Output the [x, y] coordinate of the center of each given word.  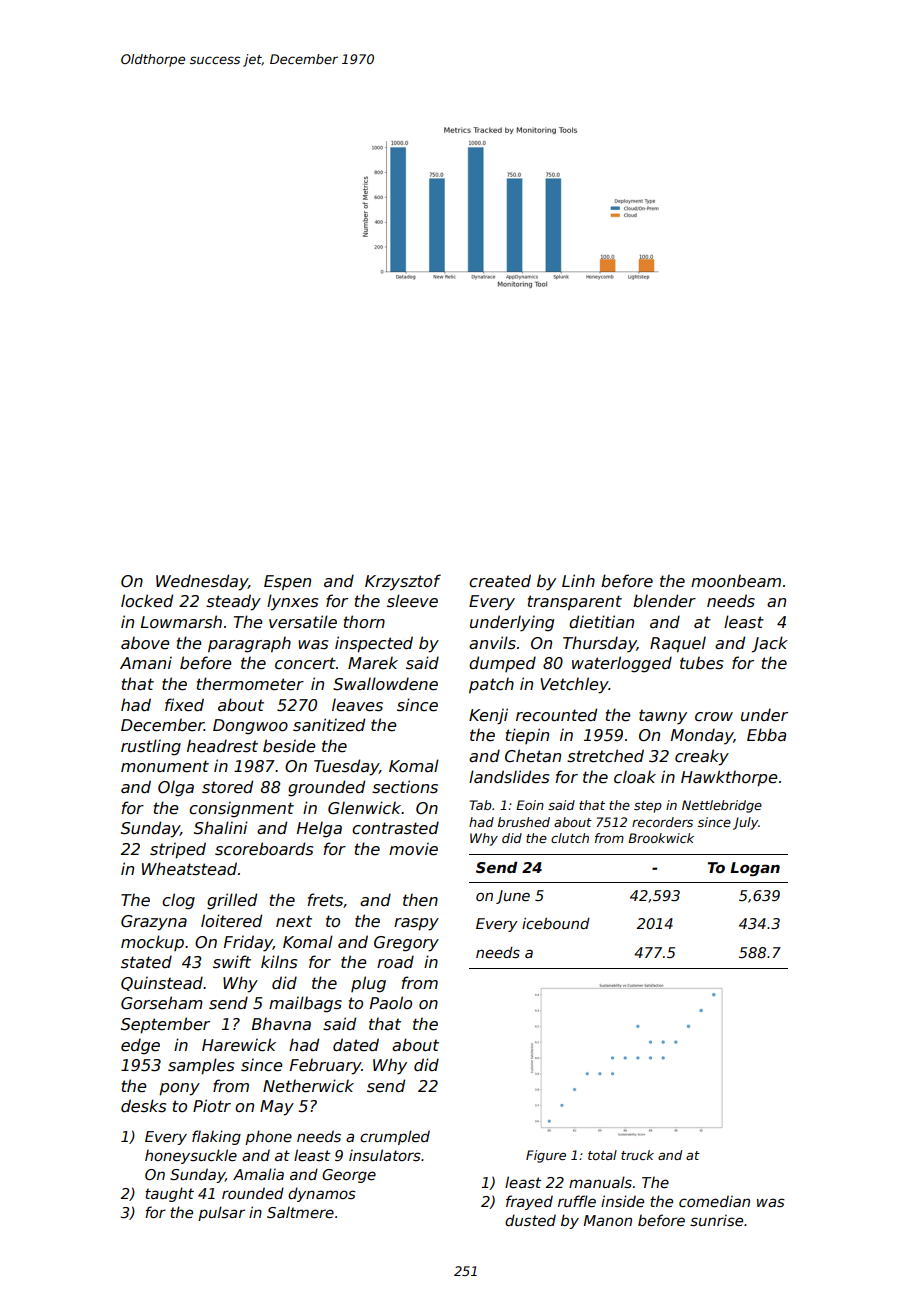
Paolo [391, 1002]
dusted [530, 1220]
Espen [287, 583]
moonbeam [736, 581]
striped [178, 850]
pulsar [221, 1213]
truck [637, 1155]
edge [140, 1046]
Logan [755, 869]
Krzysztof [403, 582]
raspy [416, 924]
